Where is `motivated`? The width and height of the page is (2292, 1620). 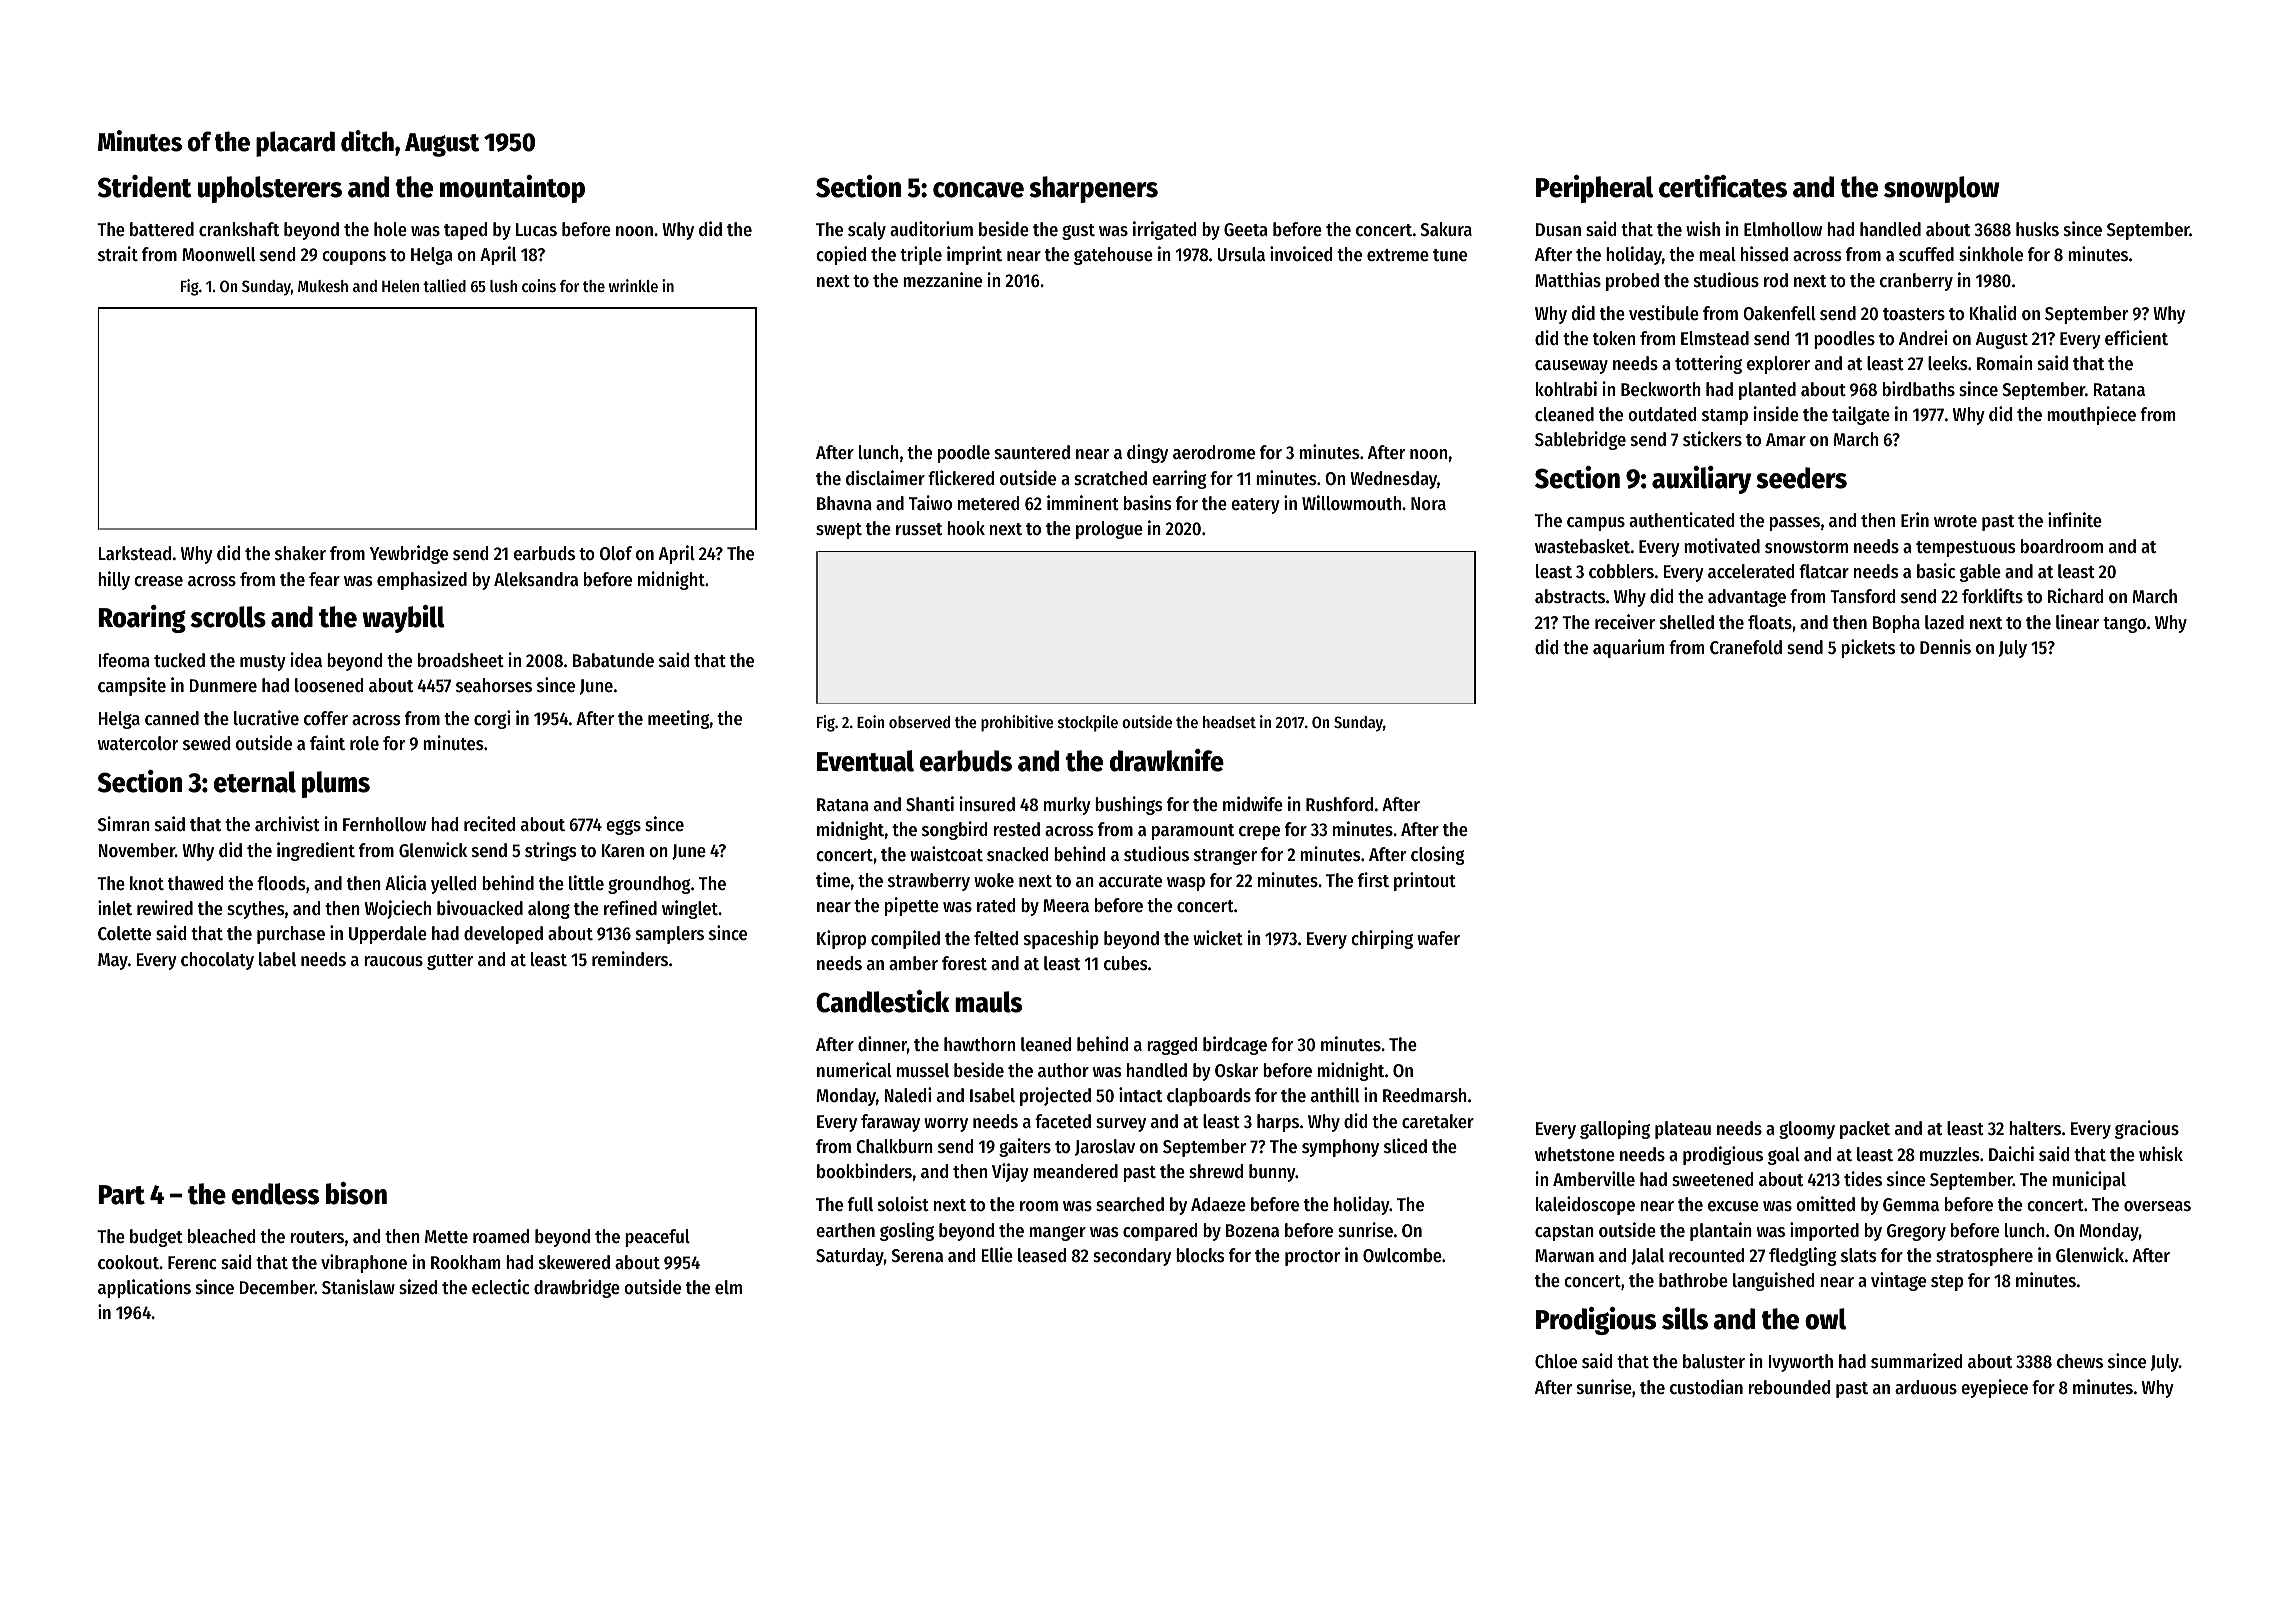 motivated is located at coordinates (1722, 545).
